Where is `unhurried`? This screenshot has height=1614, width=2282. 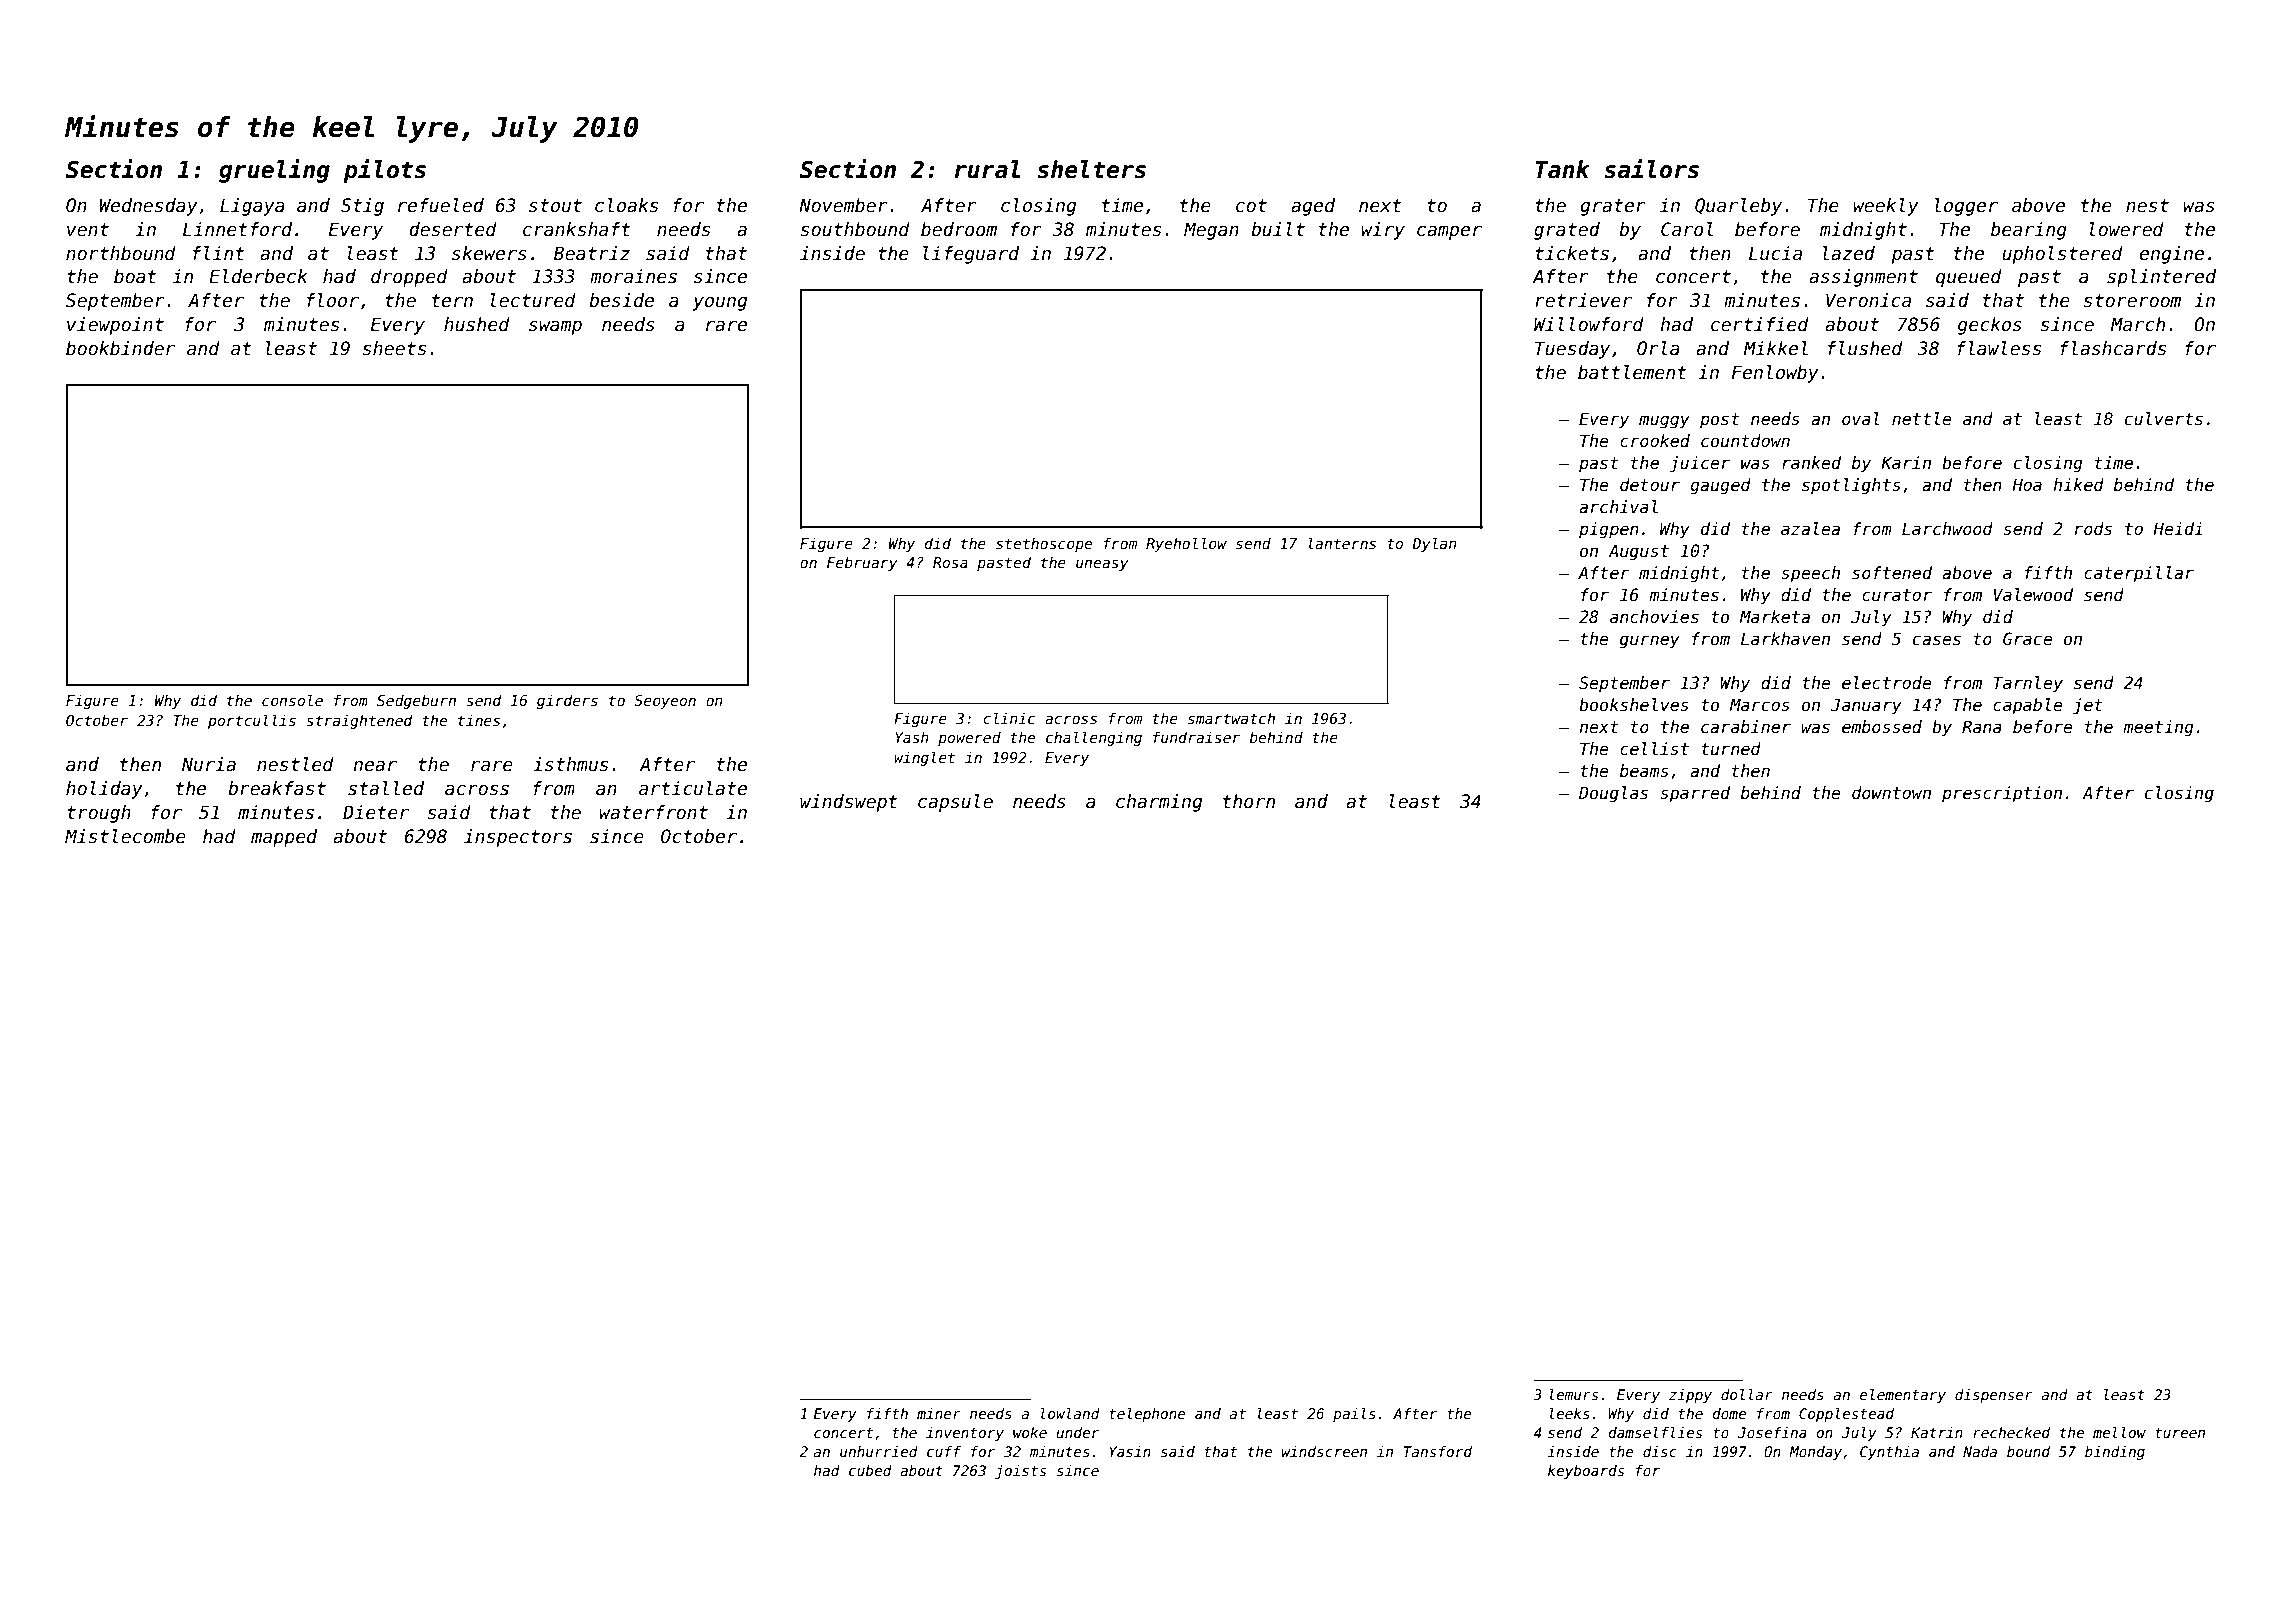 unhurried is located at coordinates (879, 1451).
